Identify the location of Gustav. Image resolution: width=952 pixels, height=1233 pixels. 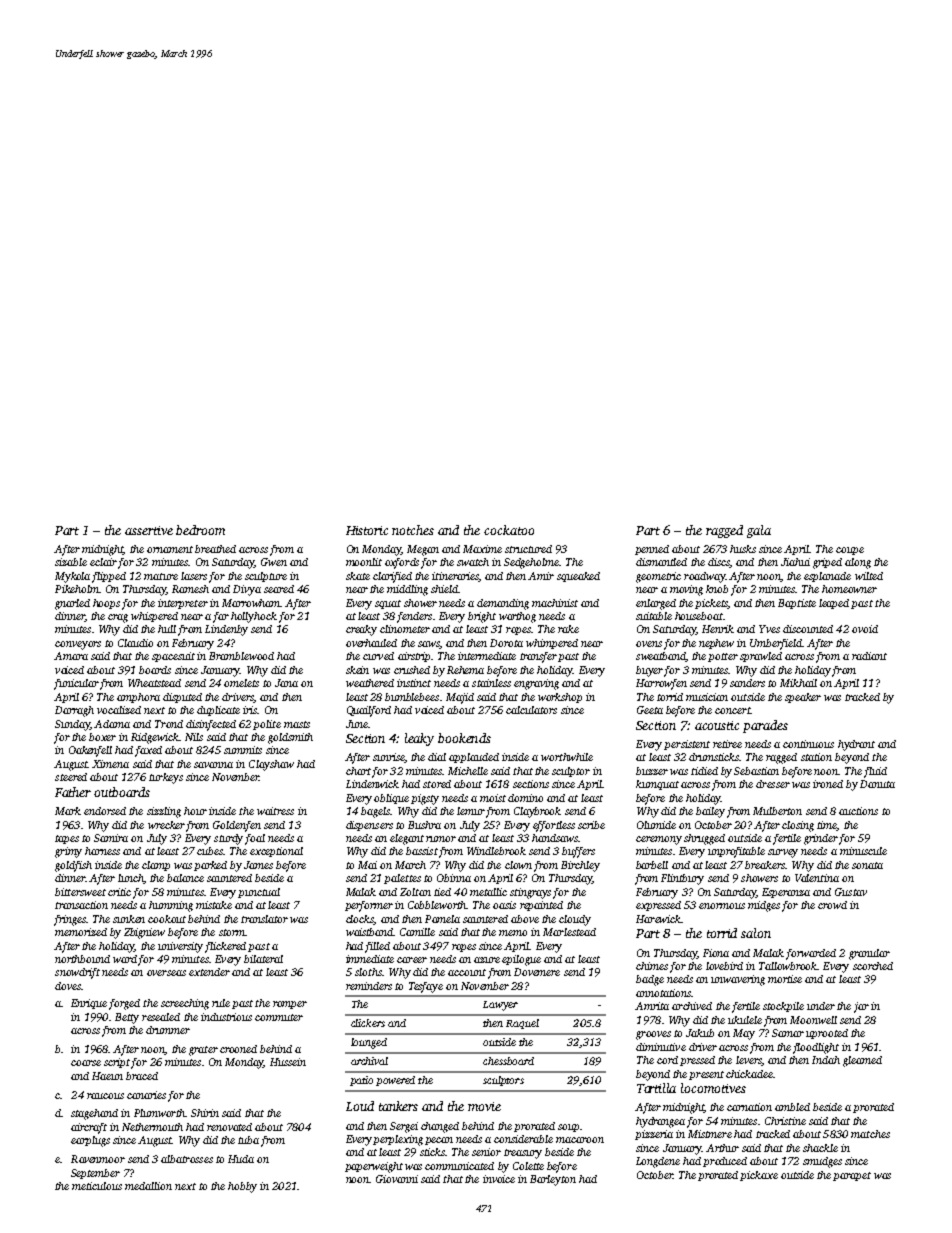
(851, 892).
